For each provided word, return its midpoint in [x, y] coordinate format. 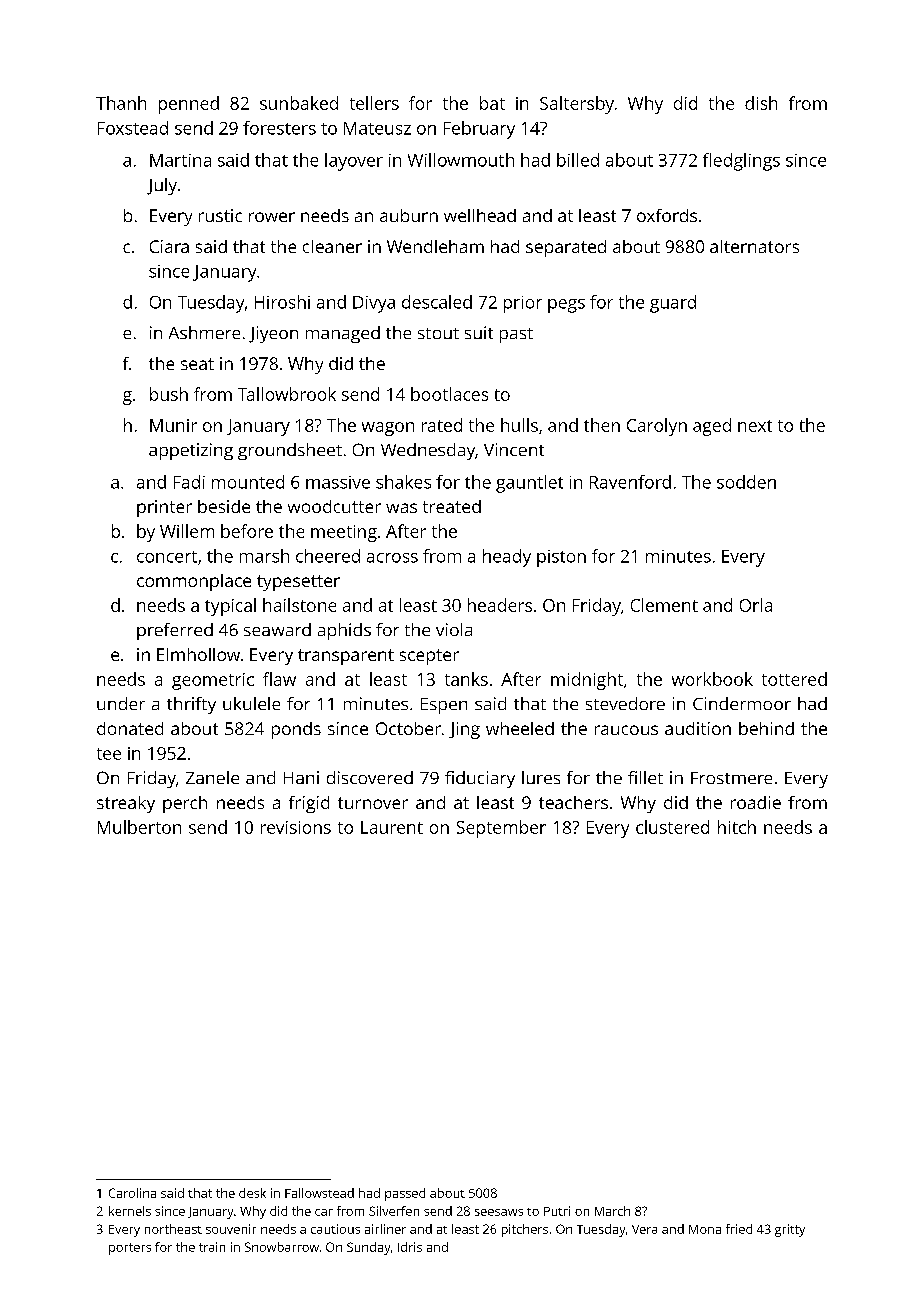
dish [761, 103]
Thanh [121, 103]
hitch [737, 827]
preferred [175, 631]
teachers [573, 802]
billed [578, 160]
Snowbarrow [282, 1247]
